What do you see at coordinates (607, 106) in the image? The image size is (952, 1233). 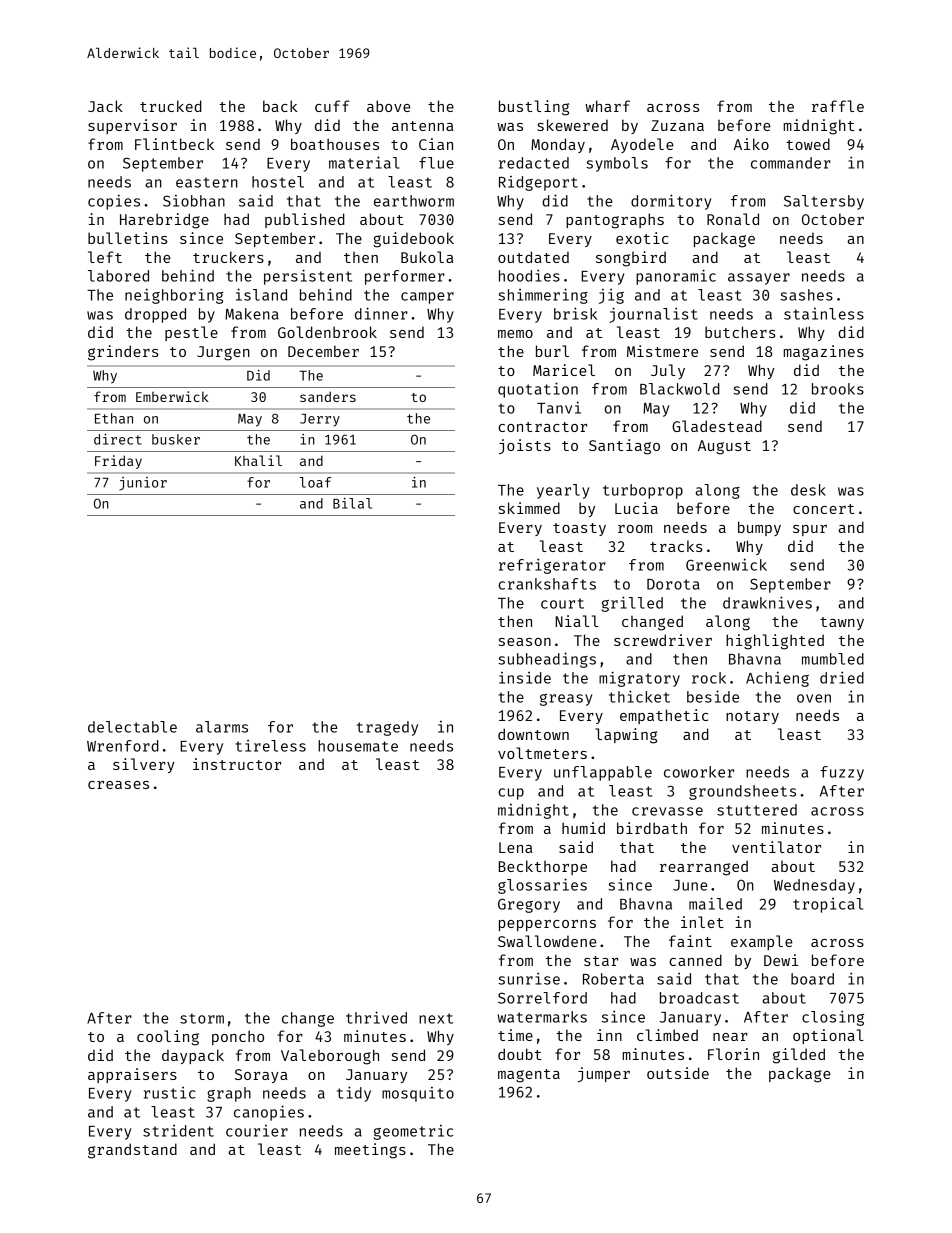 I see `wharf` at bounding box center [607, 106].
